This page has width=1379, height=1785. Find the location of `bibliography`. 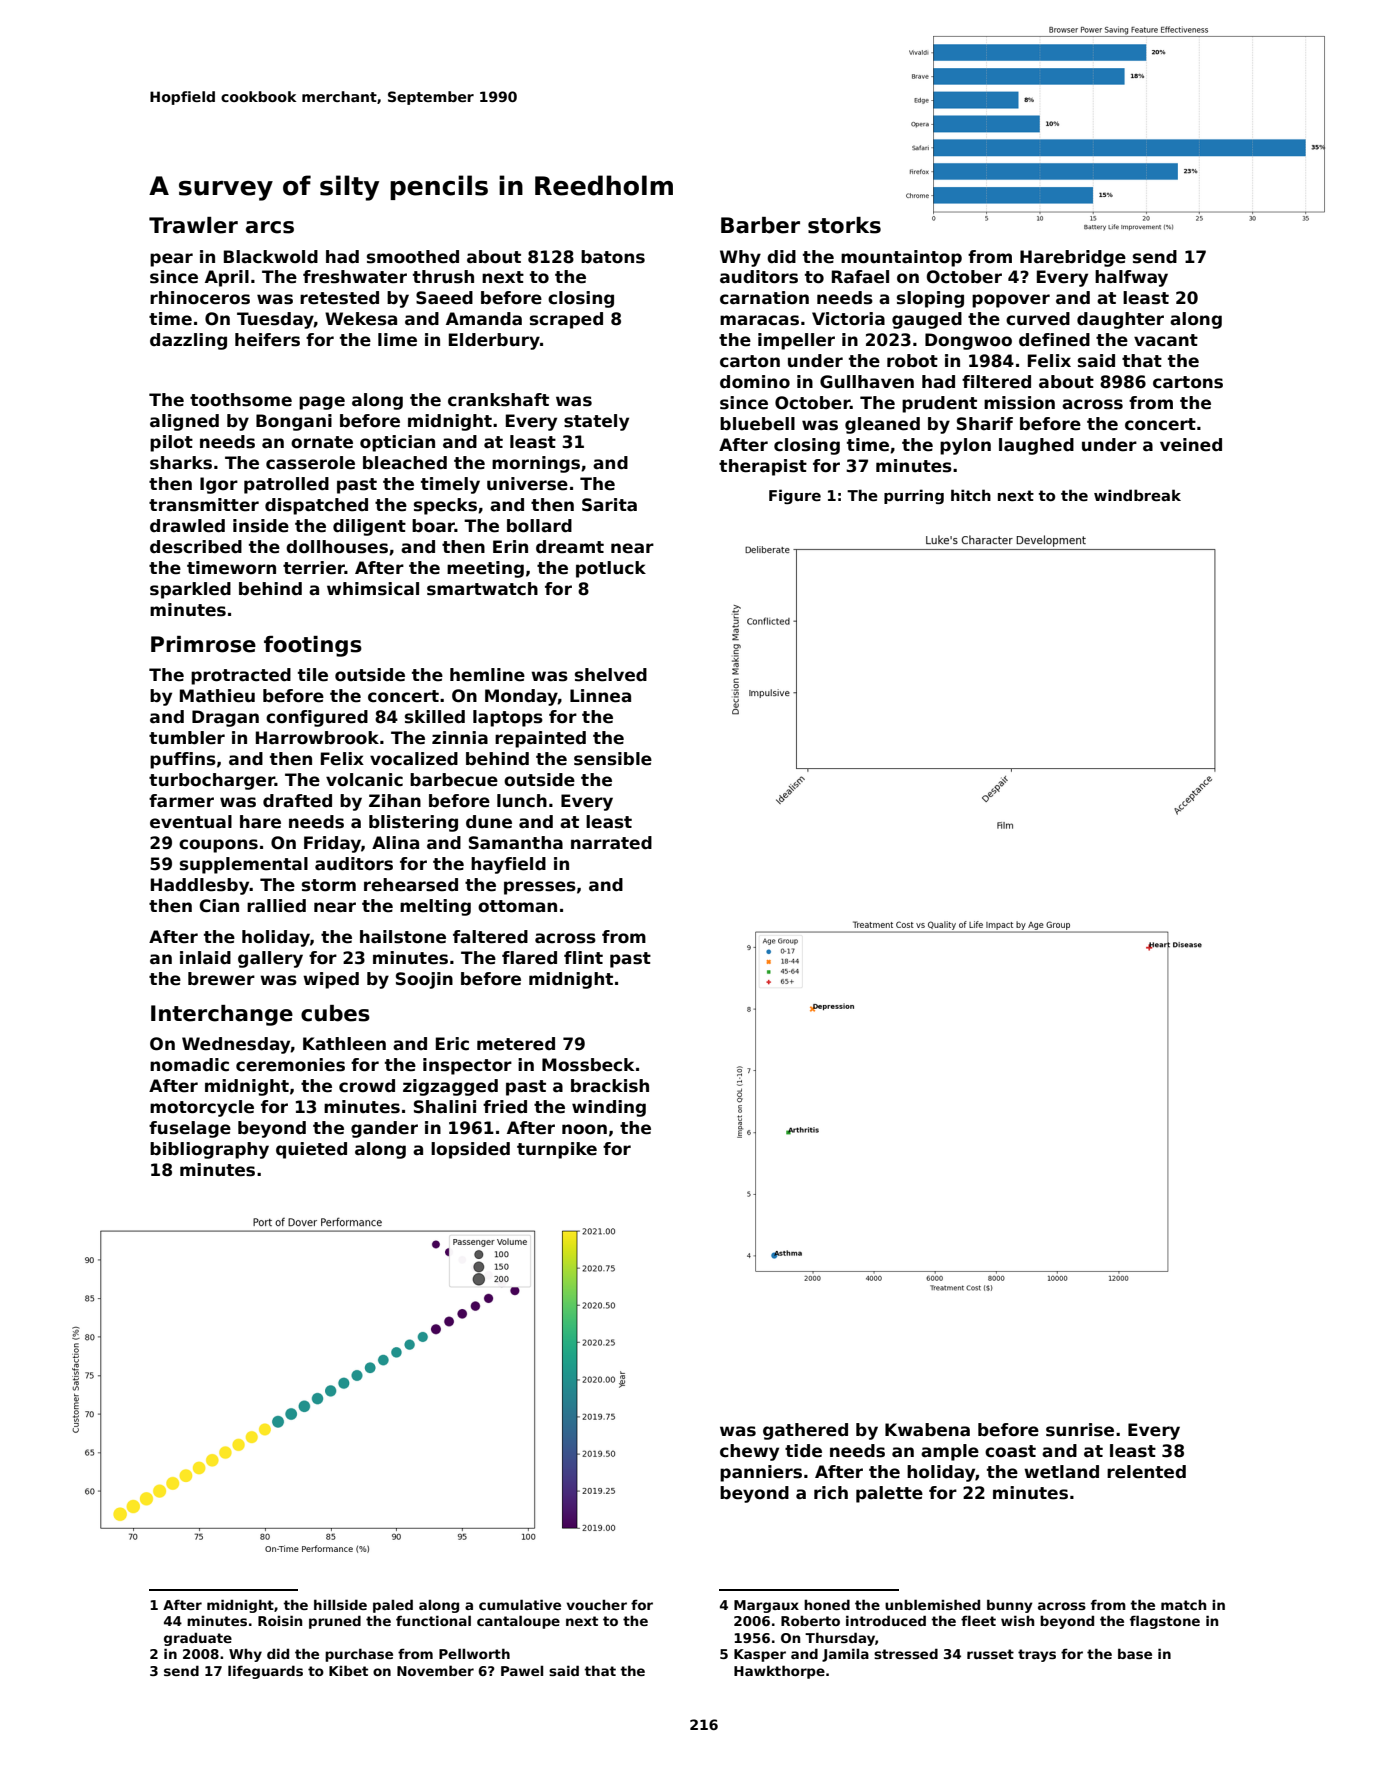

bibliography is located at coordinates (209, 1150).
